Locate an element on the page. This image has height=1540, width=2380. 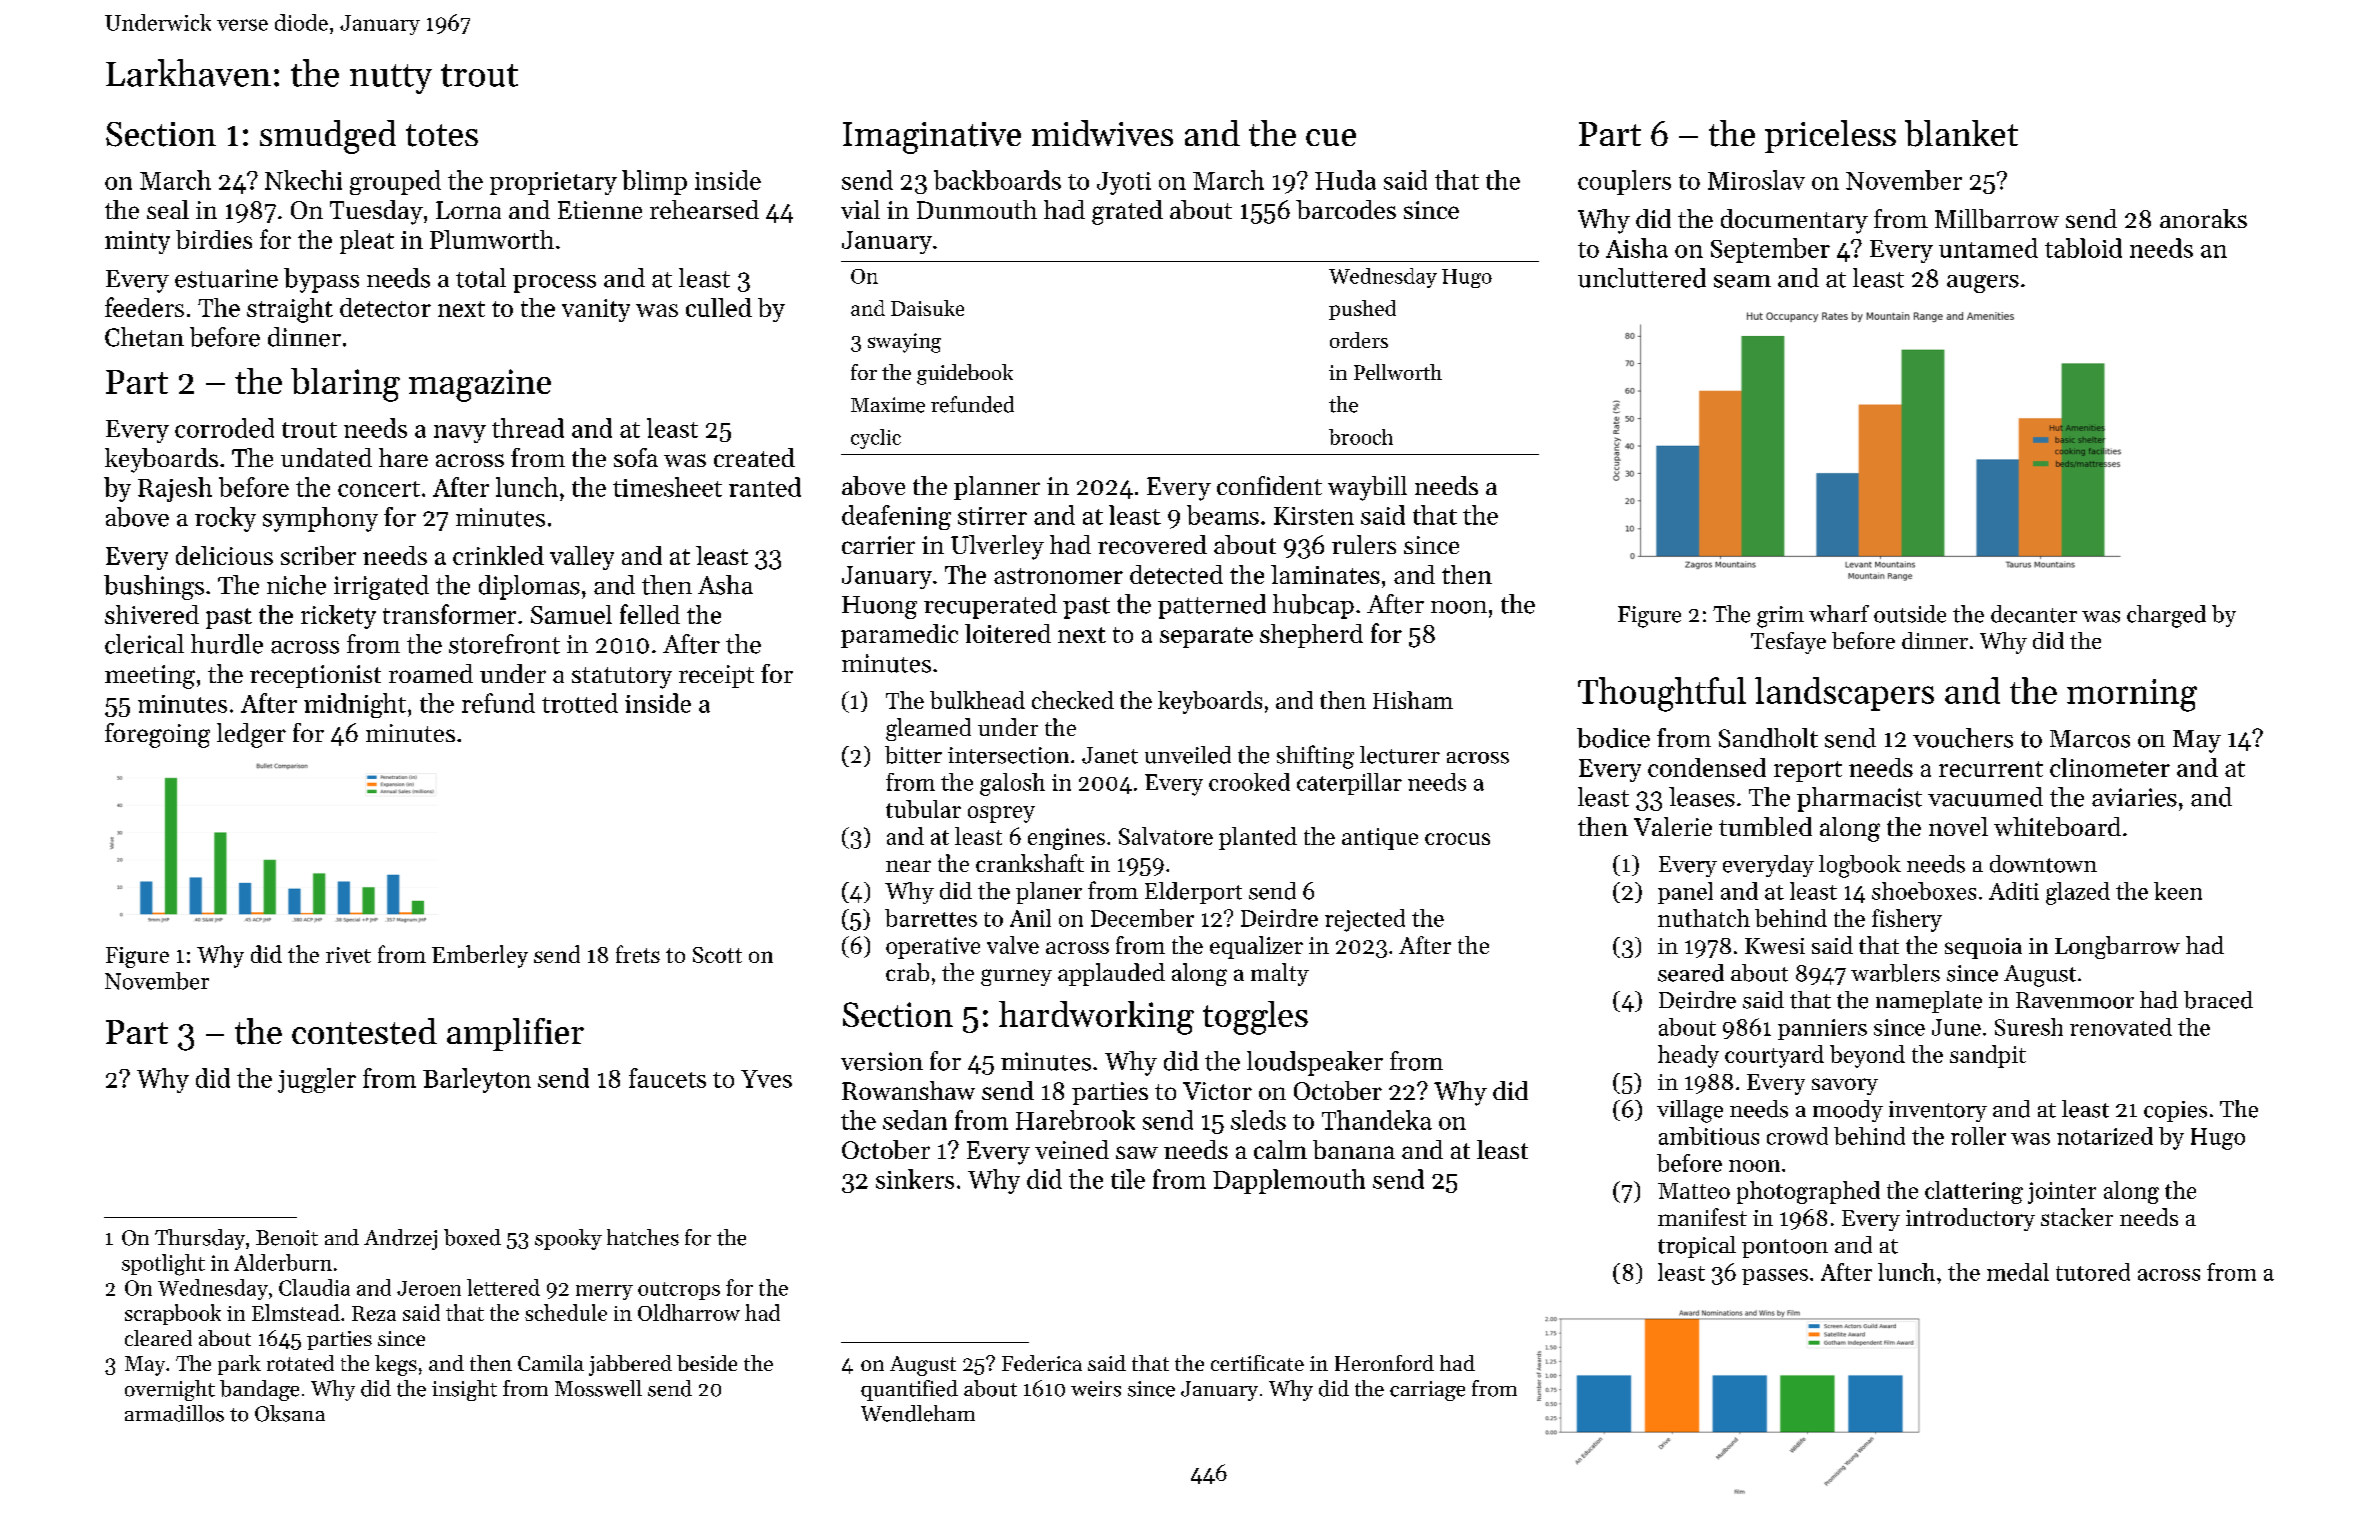
Daisuke is located at coordinates (927, 308).
